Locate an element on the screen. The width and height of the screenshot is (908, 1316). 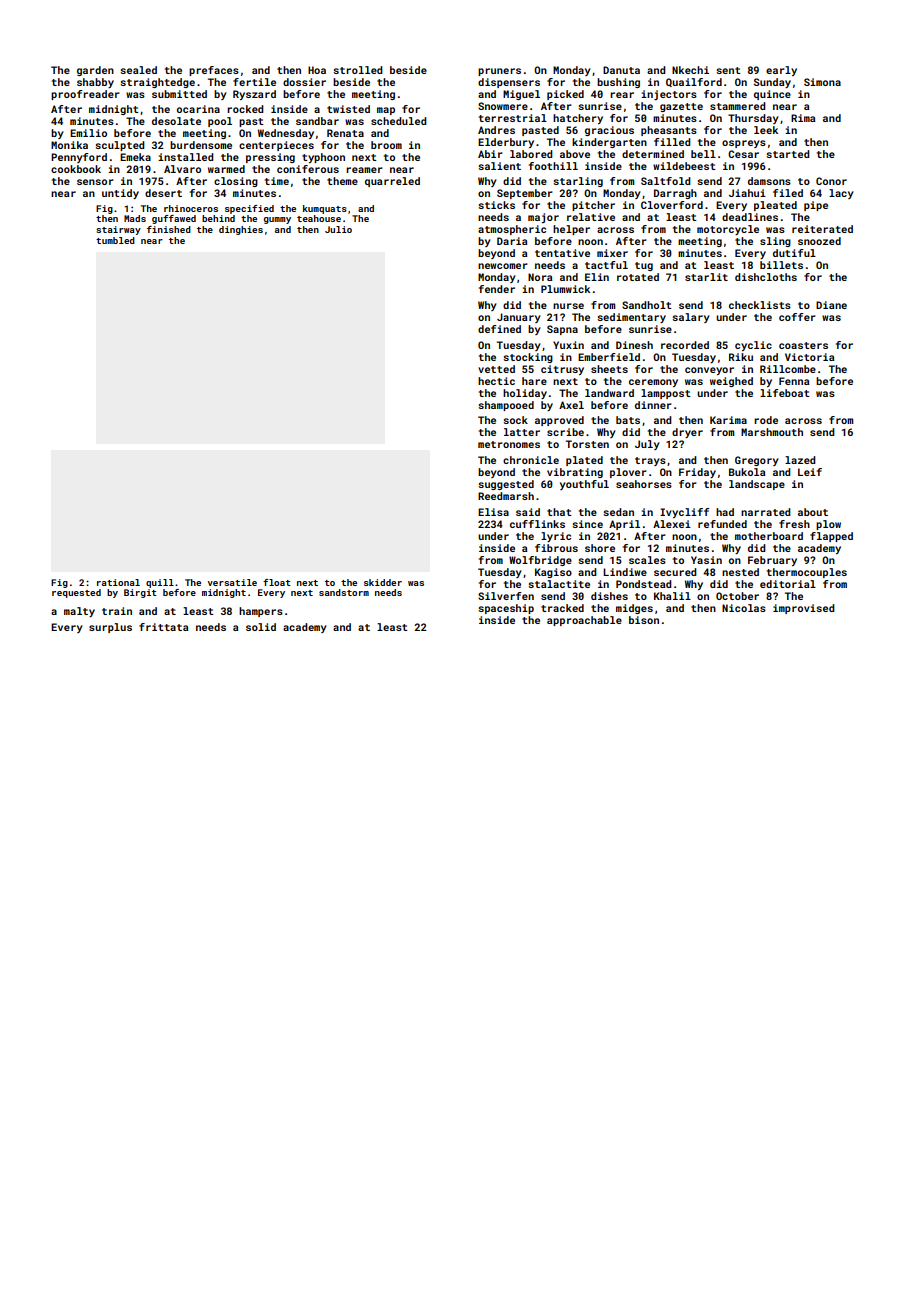
Hoa is located at coordinates (317, 70).
